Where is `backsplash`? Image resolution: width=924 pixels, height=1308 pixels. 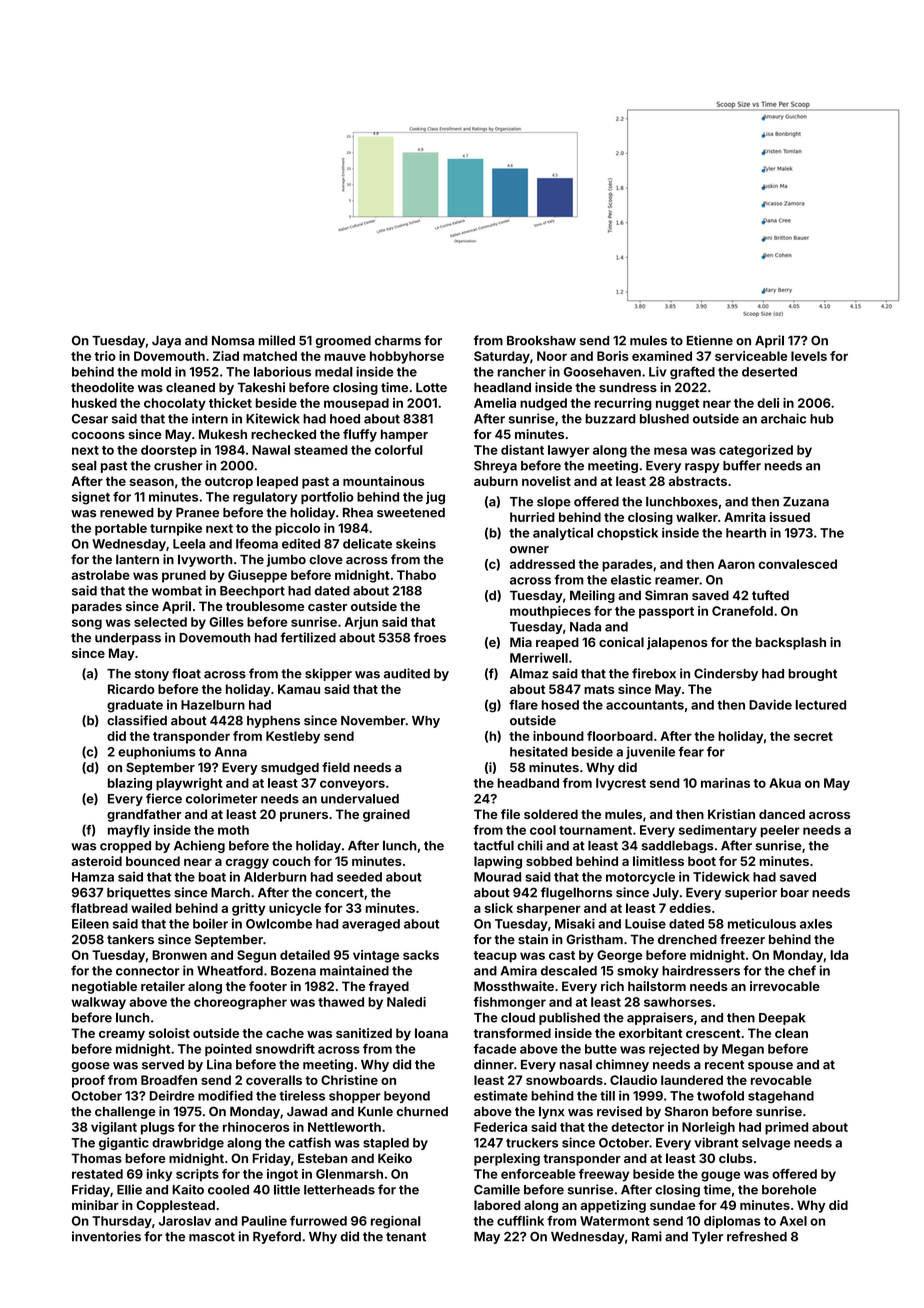
backsplash is located at coordinates (791, 643).
